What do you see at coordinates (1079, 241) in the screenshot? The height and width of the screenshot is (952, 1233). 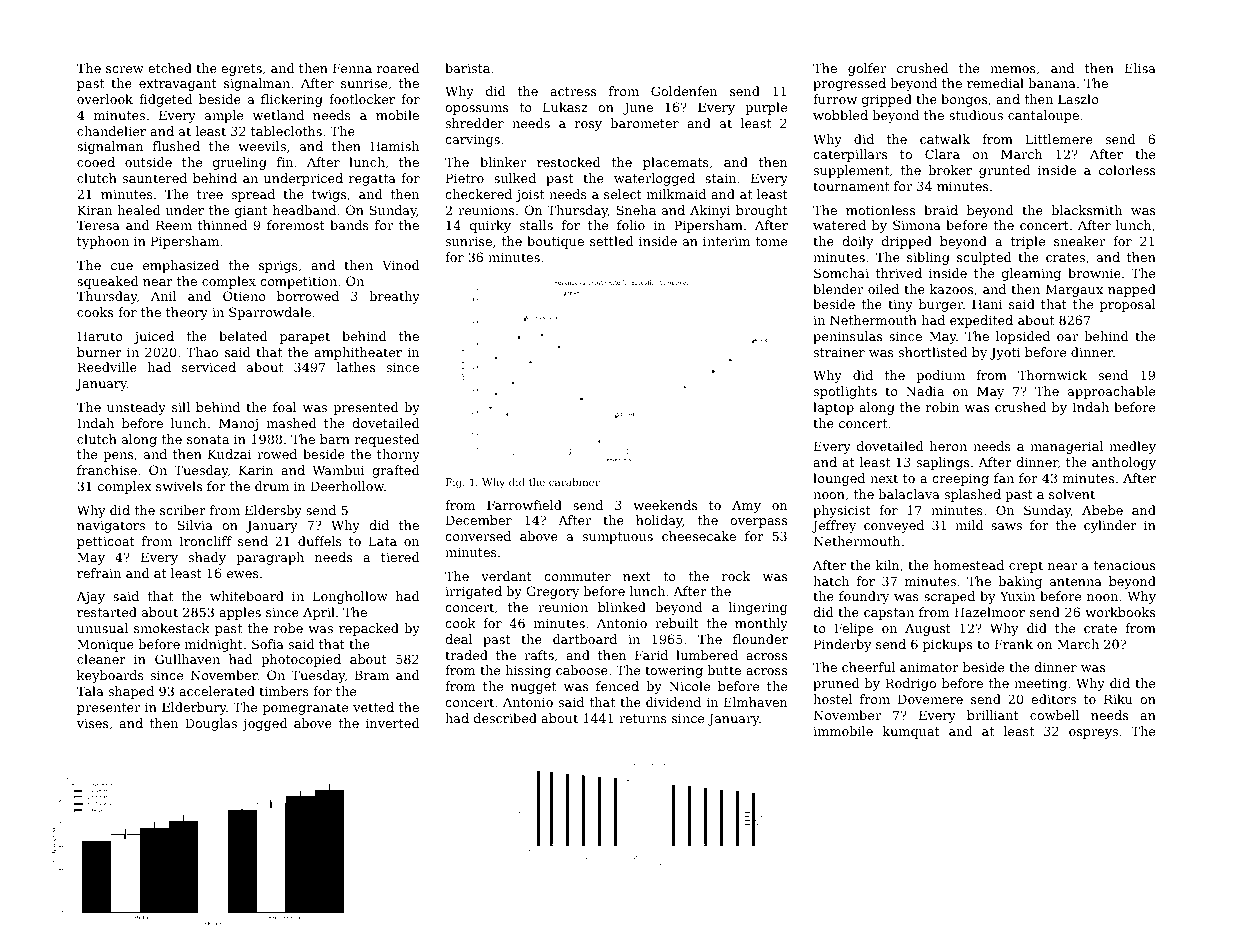 I see `sneaker` at bounding box center [1079, 241].
